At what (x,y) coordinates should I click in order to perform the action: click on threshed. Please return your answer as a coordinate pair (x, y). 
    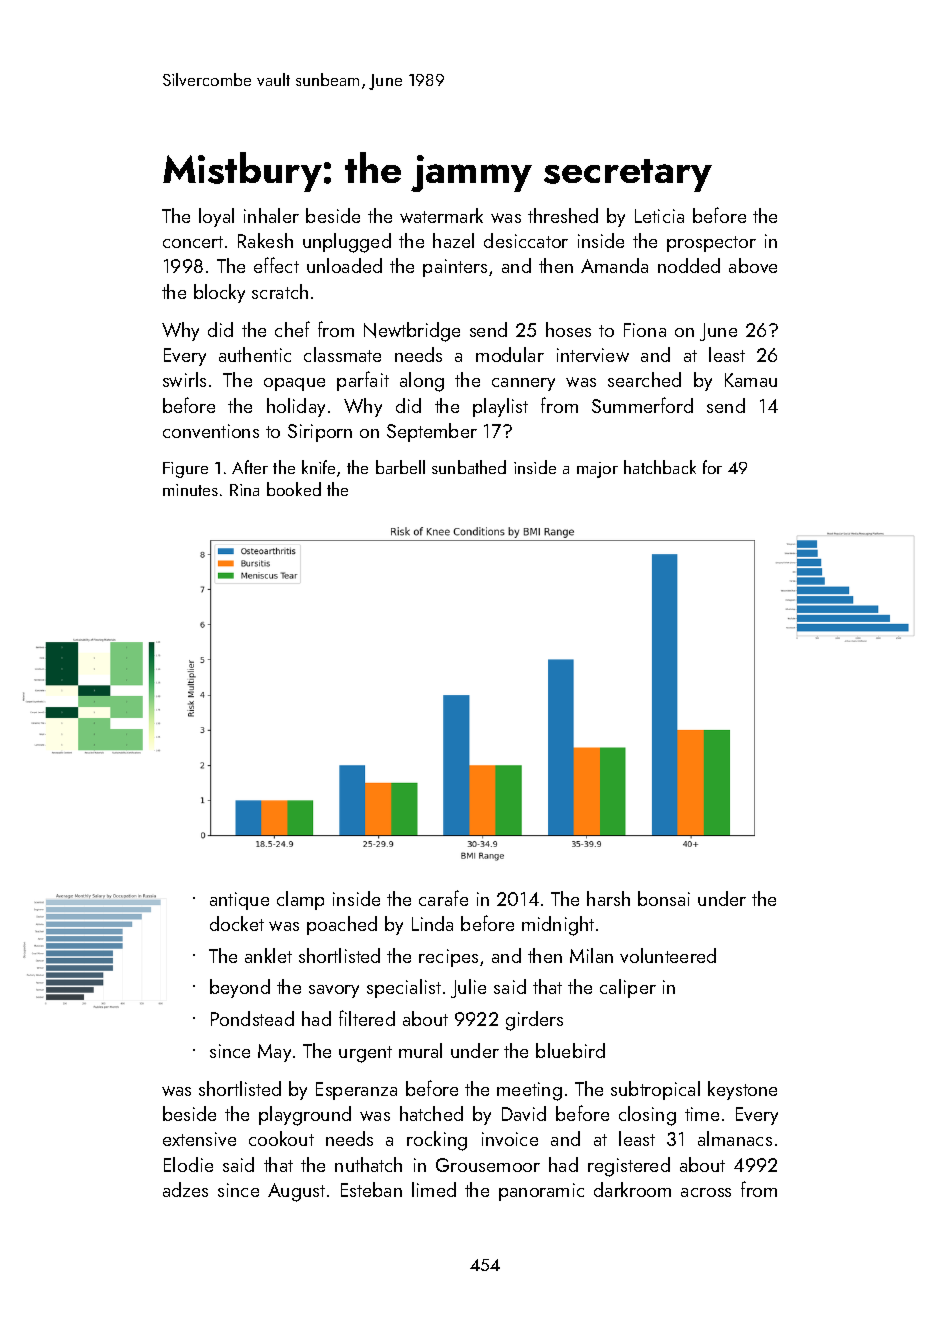
    Looking at the image, I should click on (563, 215).
